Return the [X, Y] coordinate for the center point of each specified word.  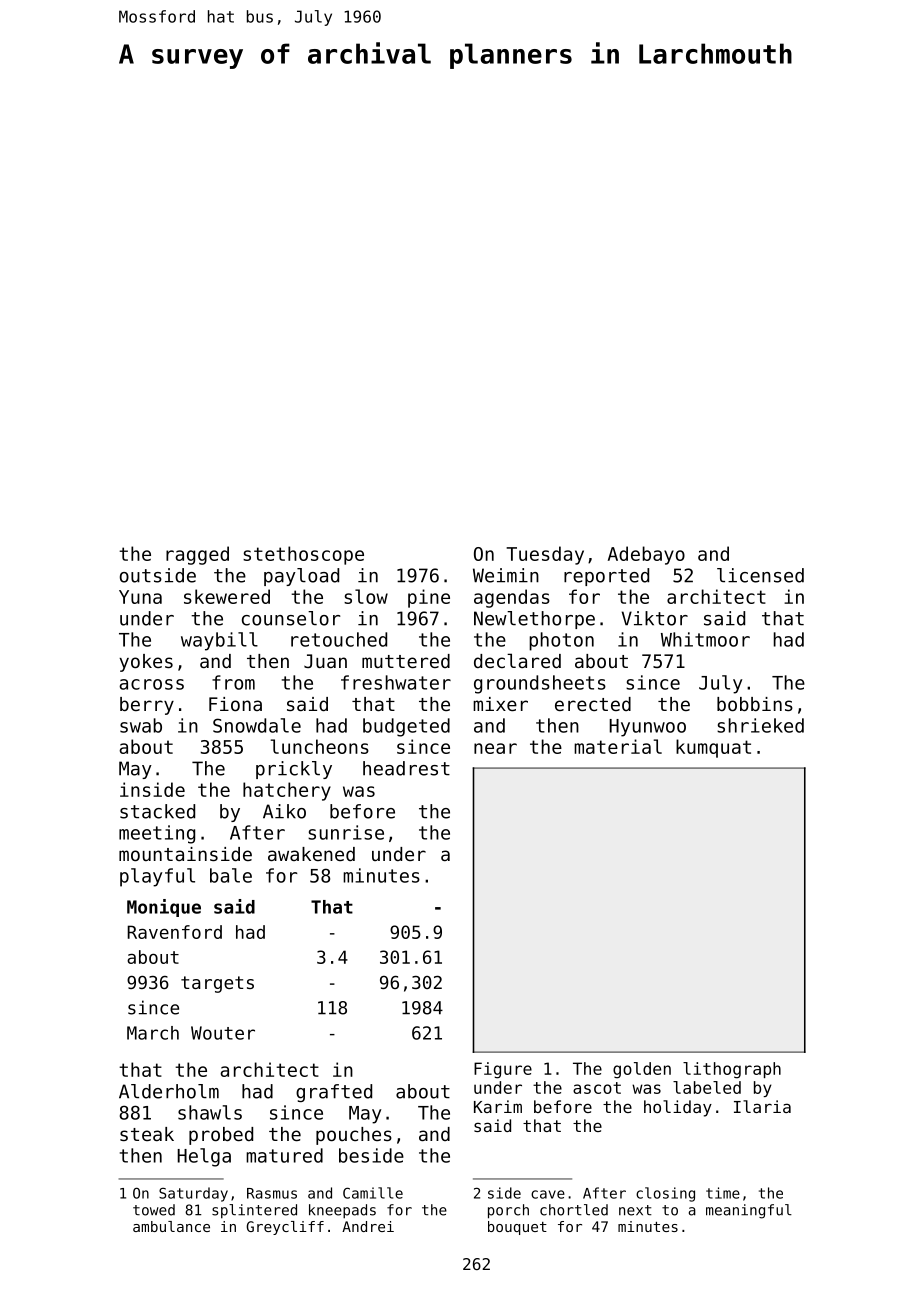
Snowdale [257, 725]
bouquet [517, 1228]
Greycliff [285, 1228]
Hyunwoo [647, 728]
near [495, 748]
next [635, 1210]
